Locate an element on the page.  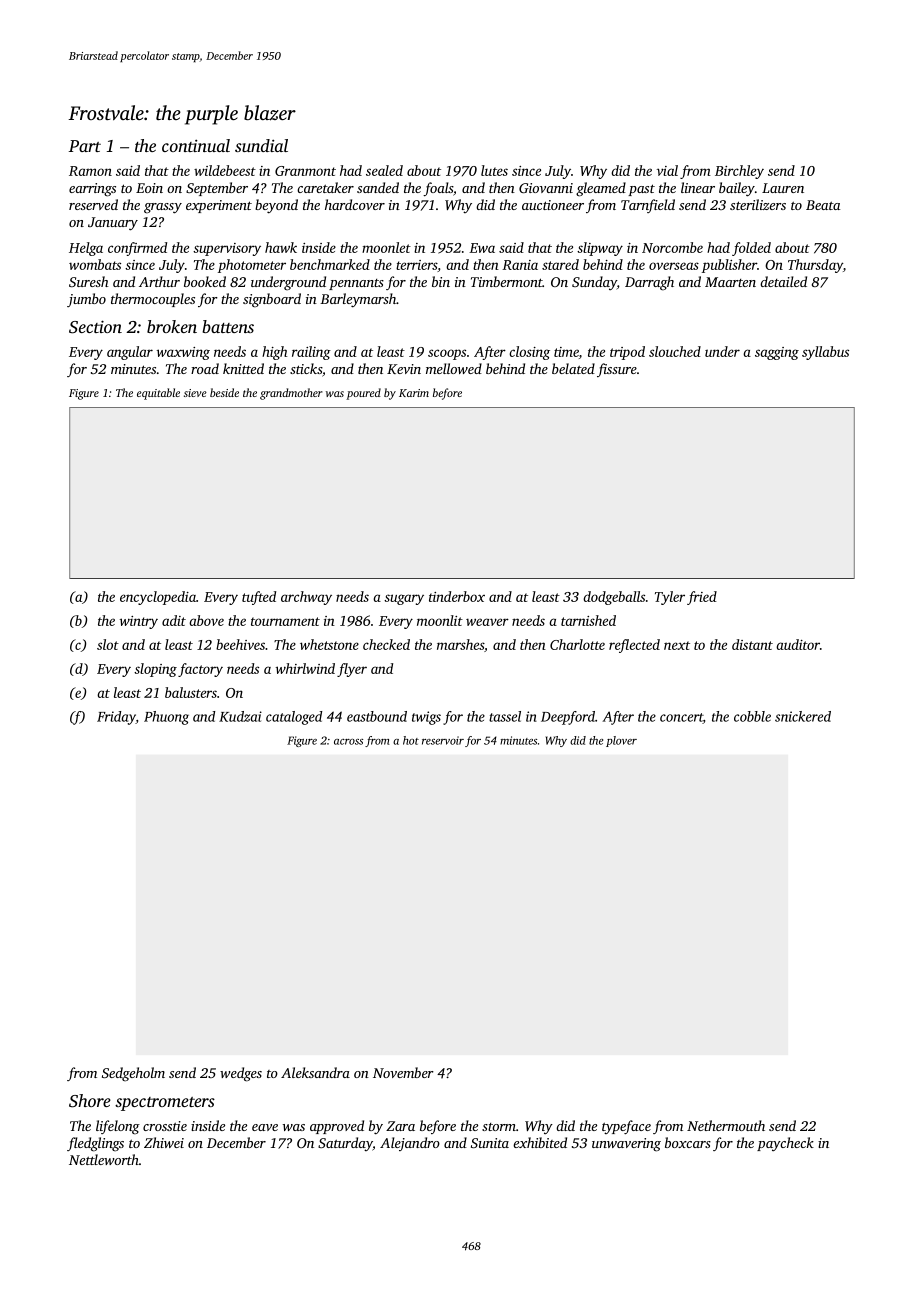
cobble is located at coordinates (752, 716).
